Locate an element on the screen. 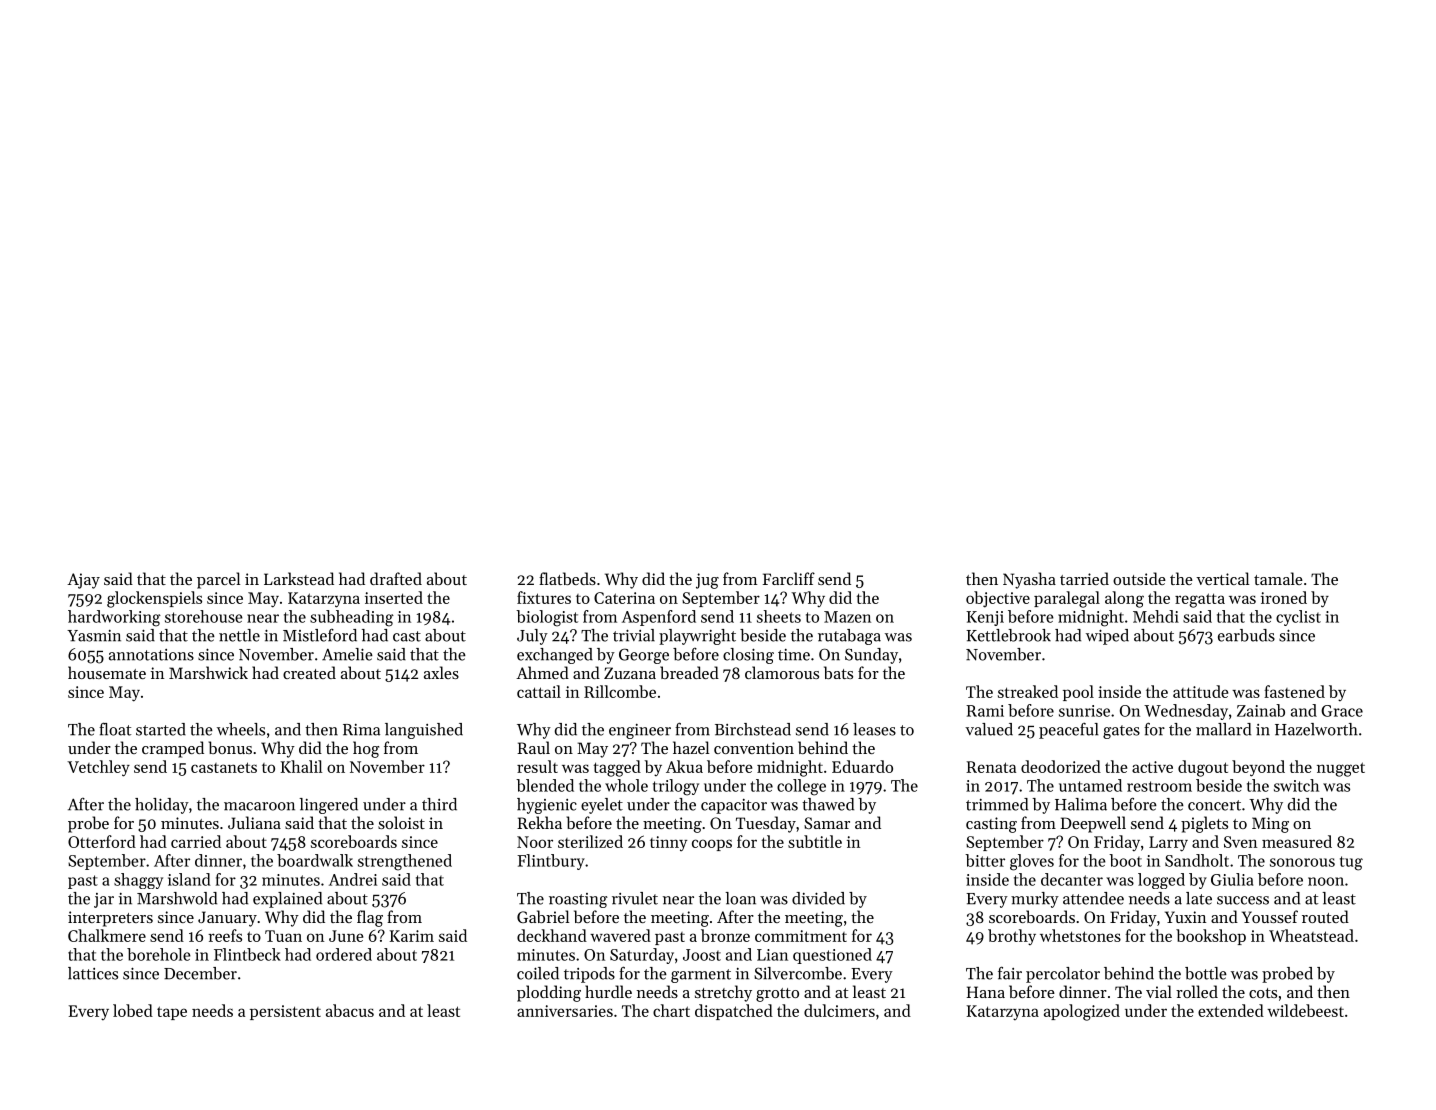  boardwalk is located at coordinates (315, 860).
